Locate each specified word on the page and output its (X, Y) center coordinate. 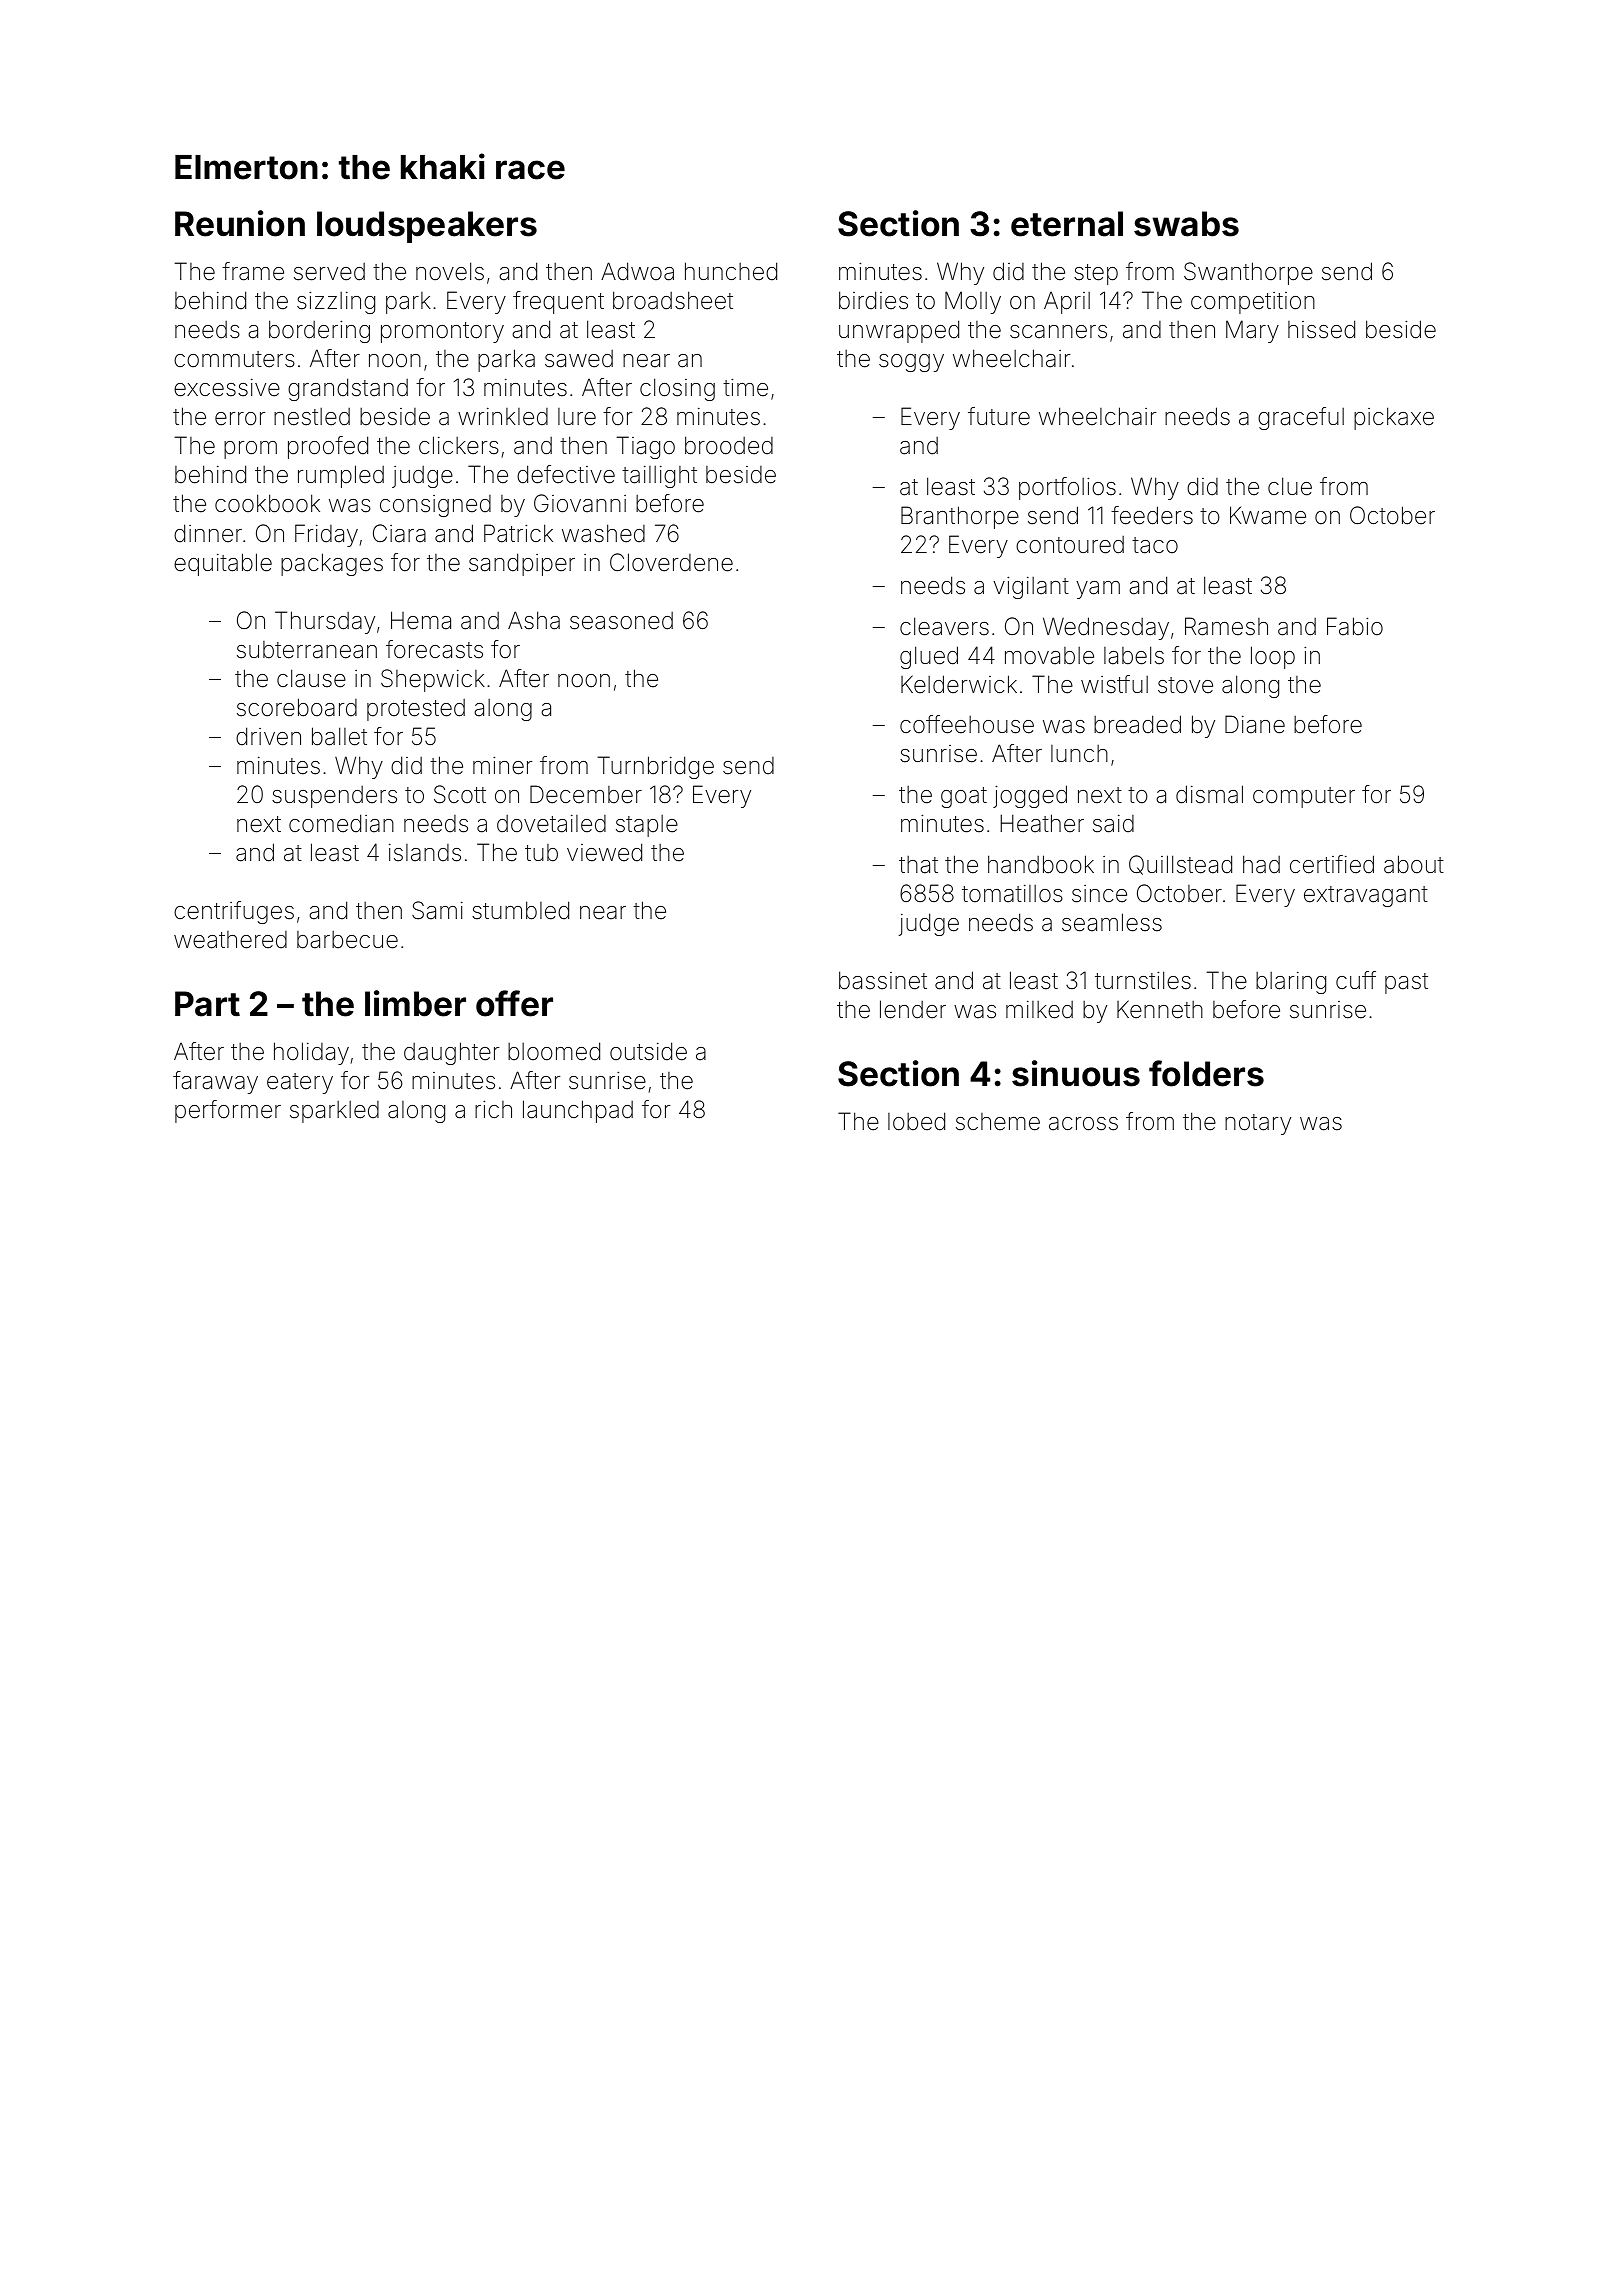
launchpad (578, 1111)
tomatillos (1012, 893)
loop (1273, 657)
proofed (328, 447)
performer (228, 1111)
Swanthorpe (1248, 273)
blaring (1291, 982)
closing (677, 389)
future (999, 416)
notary (1258, 1124)
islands (425, 852)
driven (268, 736)
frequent (558, 302)
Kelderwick (959, 684)
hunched (731, 271)
